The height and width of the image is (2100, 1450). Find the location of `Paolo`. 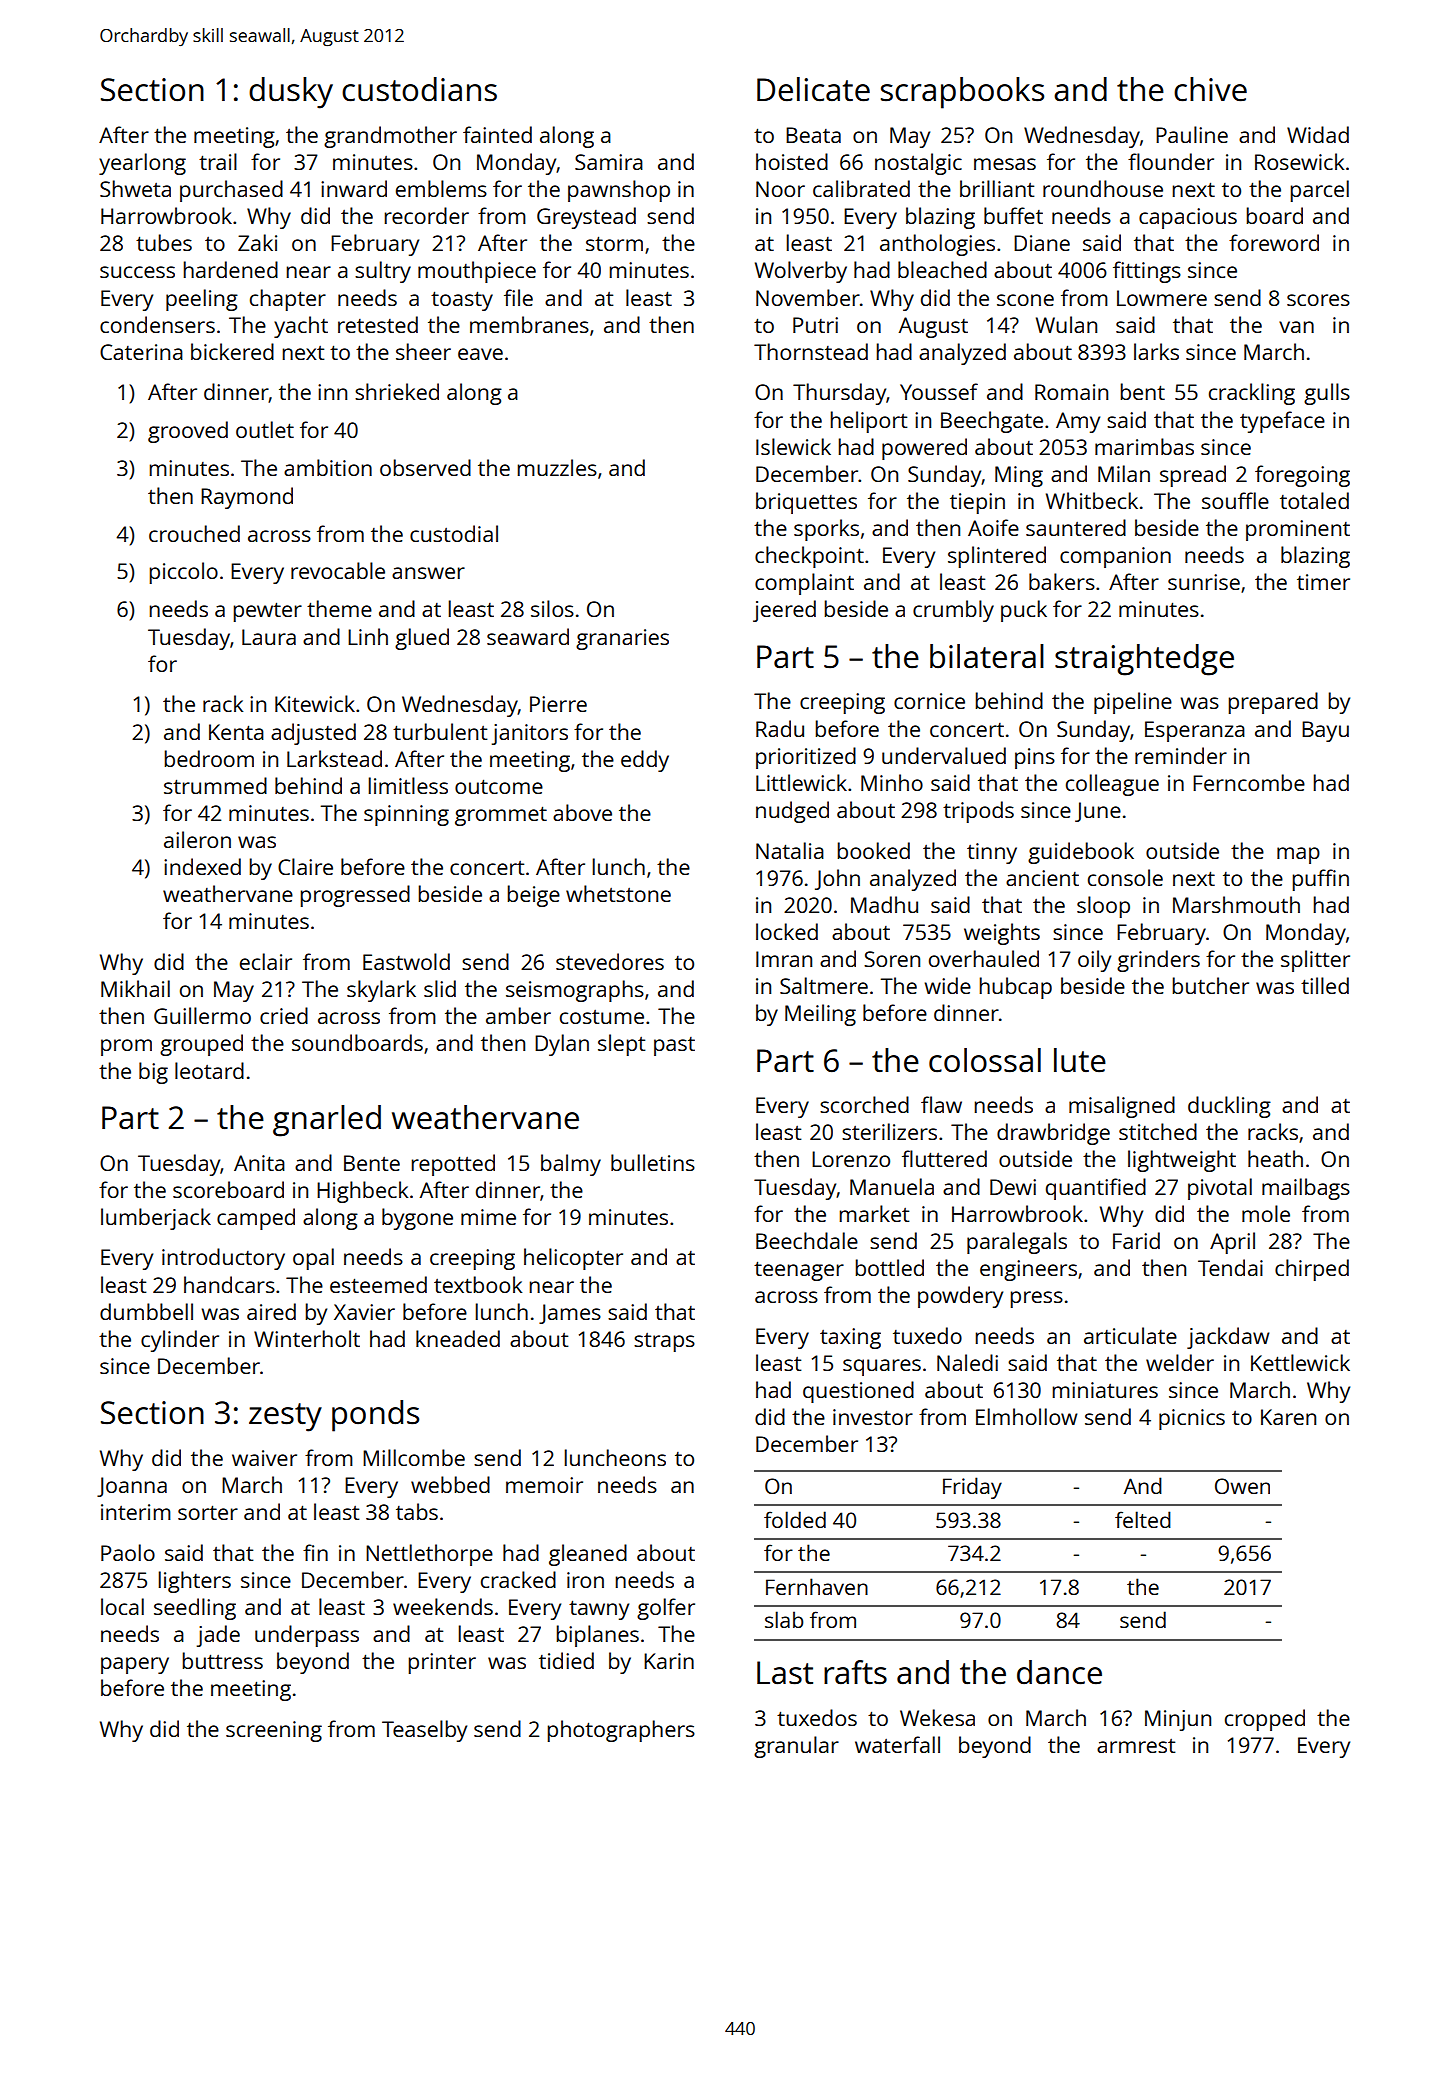

Paolo is located at coordinates (128, 1552).
